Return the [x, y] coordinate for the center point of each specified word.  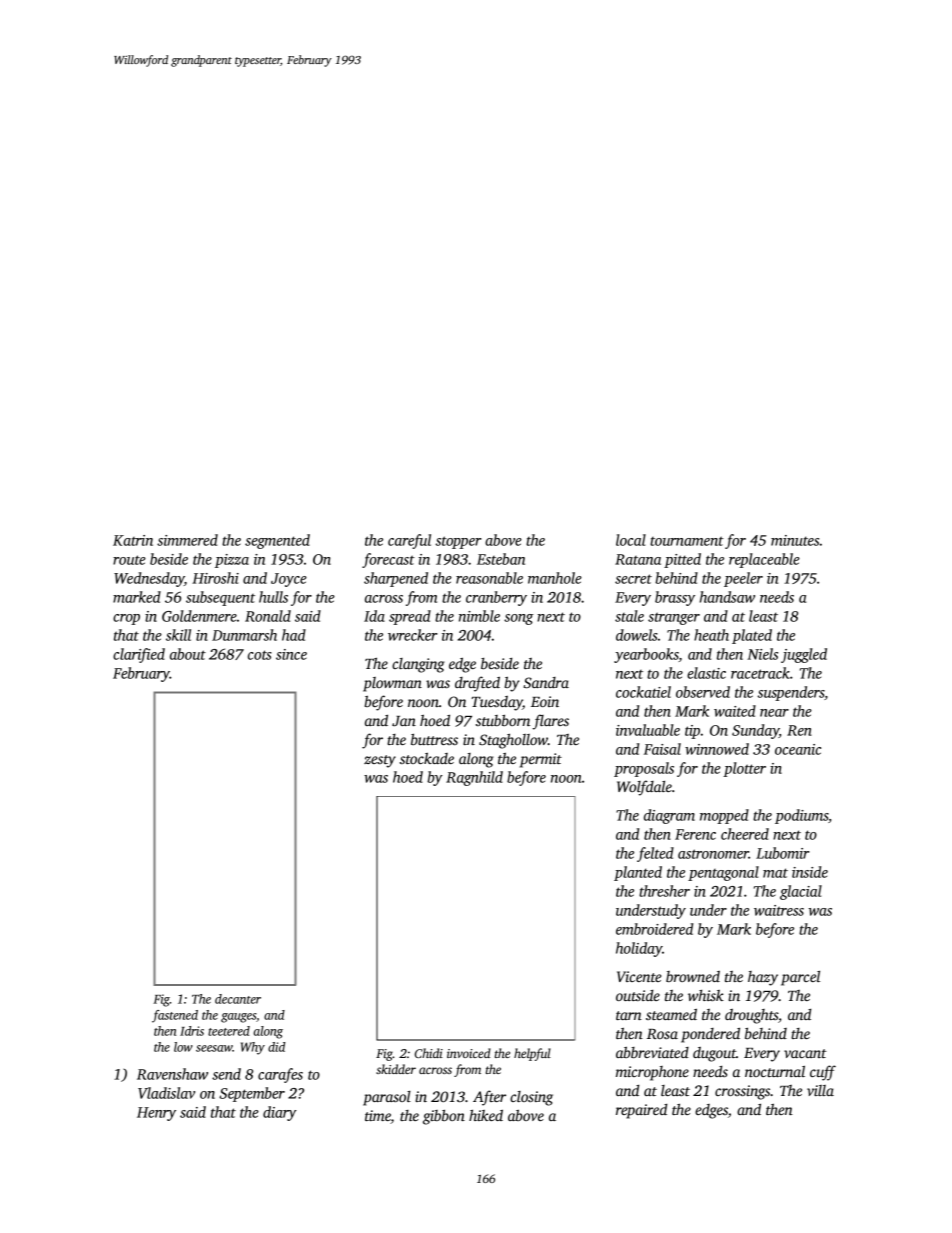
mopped [724, 816]
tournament [687, 541]
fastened [175, 1016]
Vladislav [166, 1093]
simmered [187, 540]
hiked [486, 1115]
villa [820, 1090]
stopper [459, 542]
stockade [427, 758]
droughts [751, 1016]
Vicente [639, 976]
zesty [380, 761]
